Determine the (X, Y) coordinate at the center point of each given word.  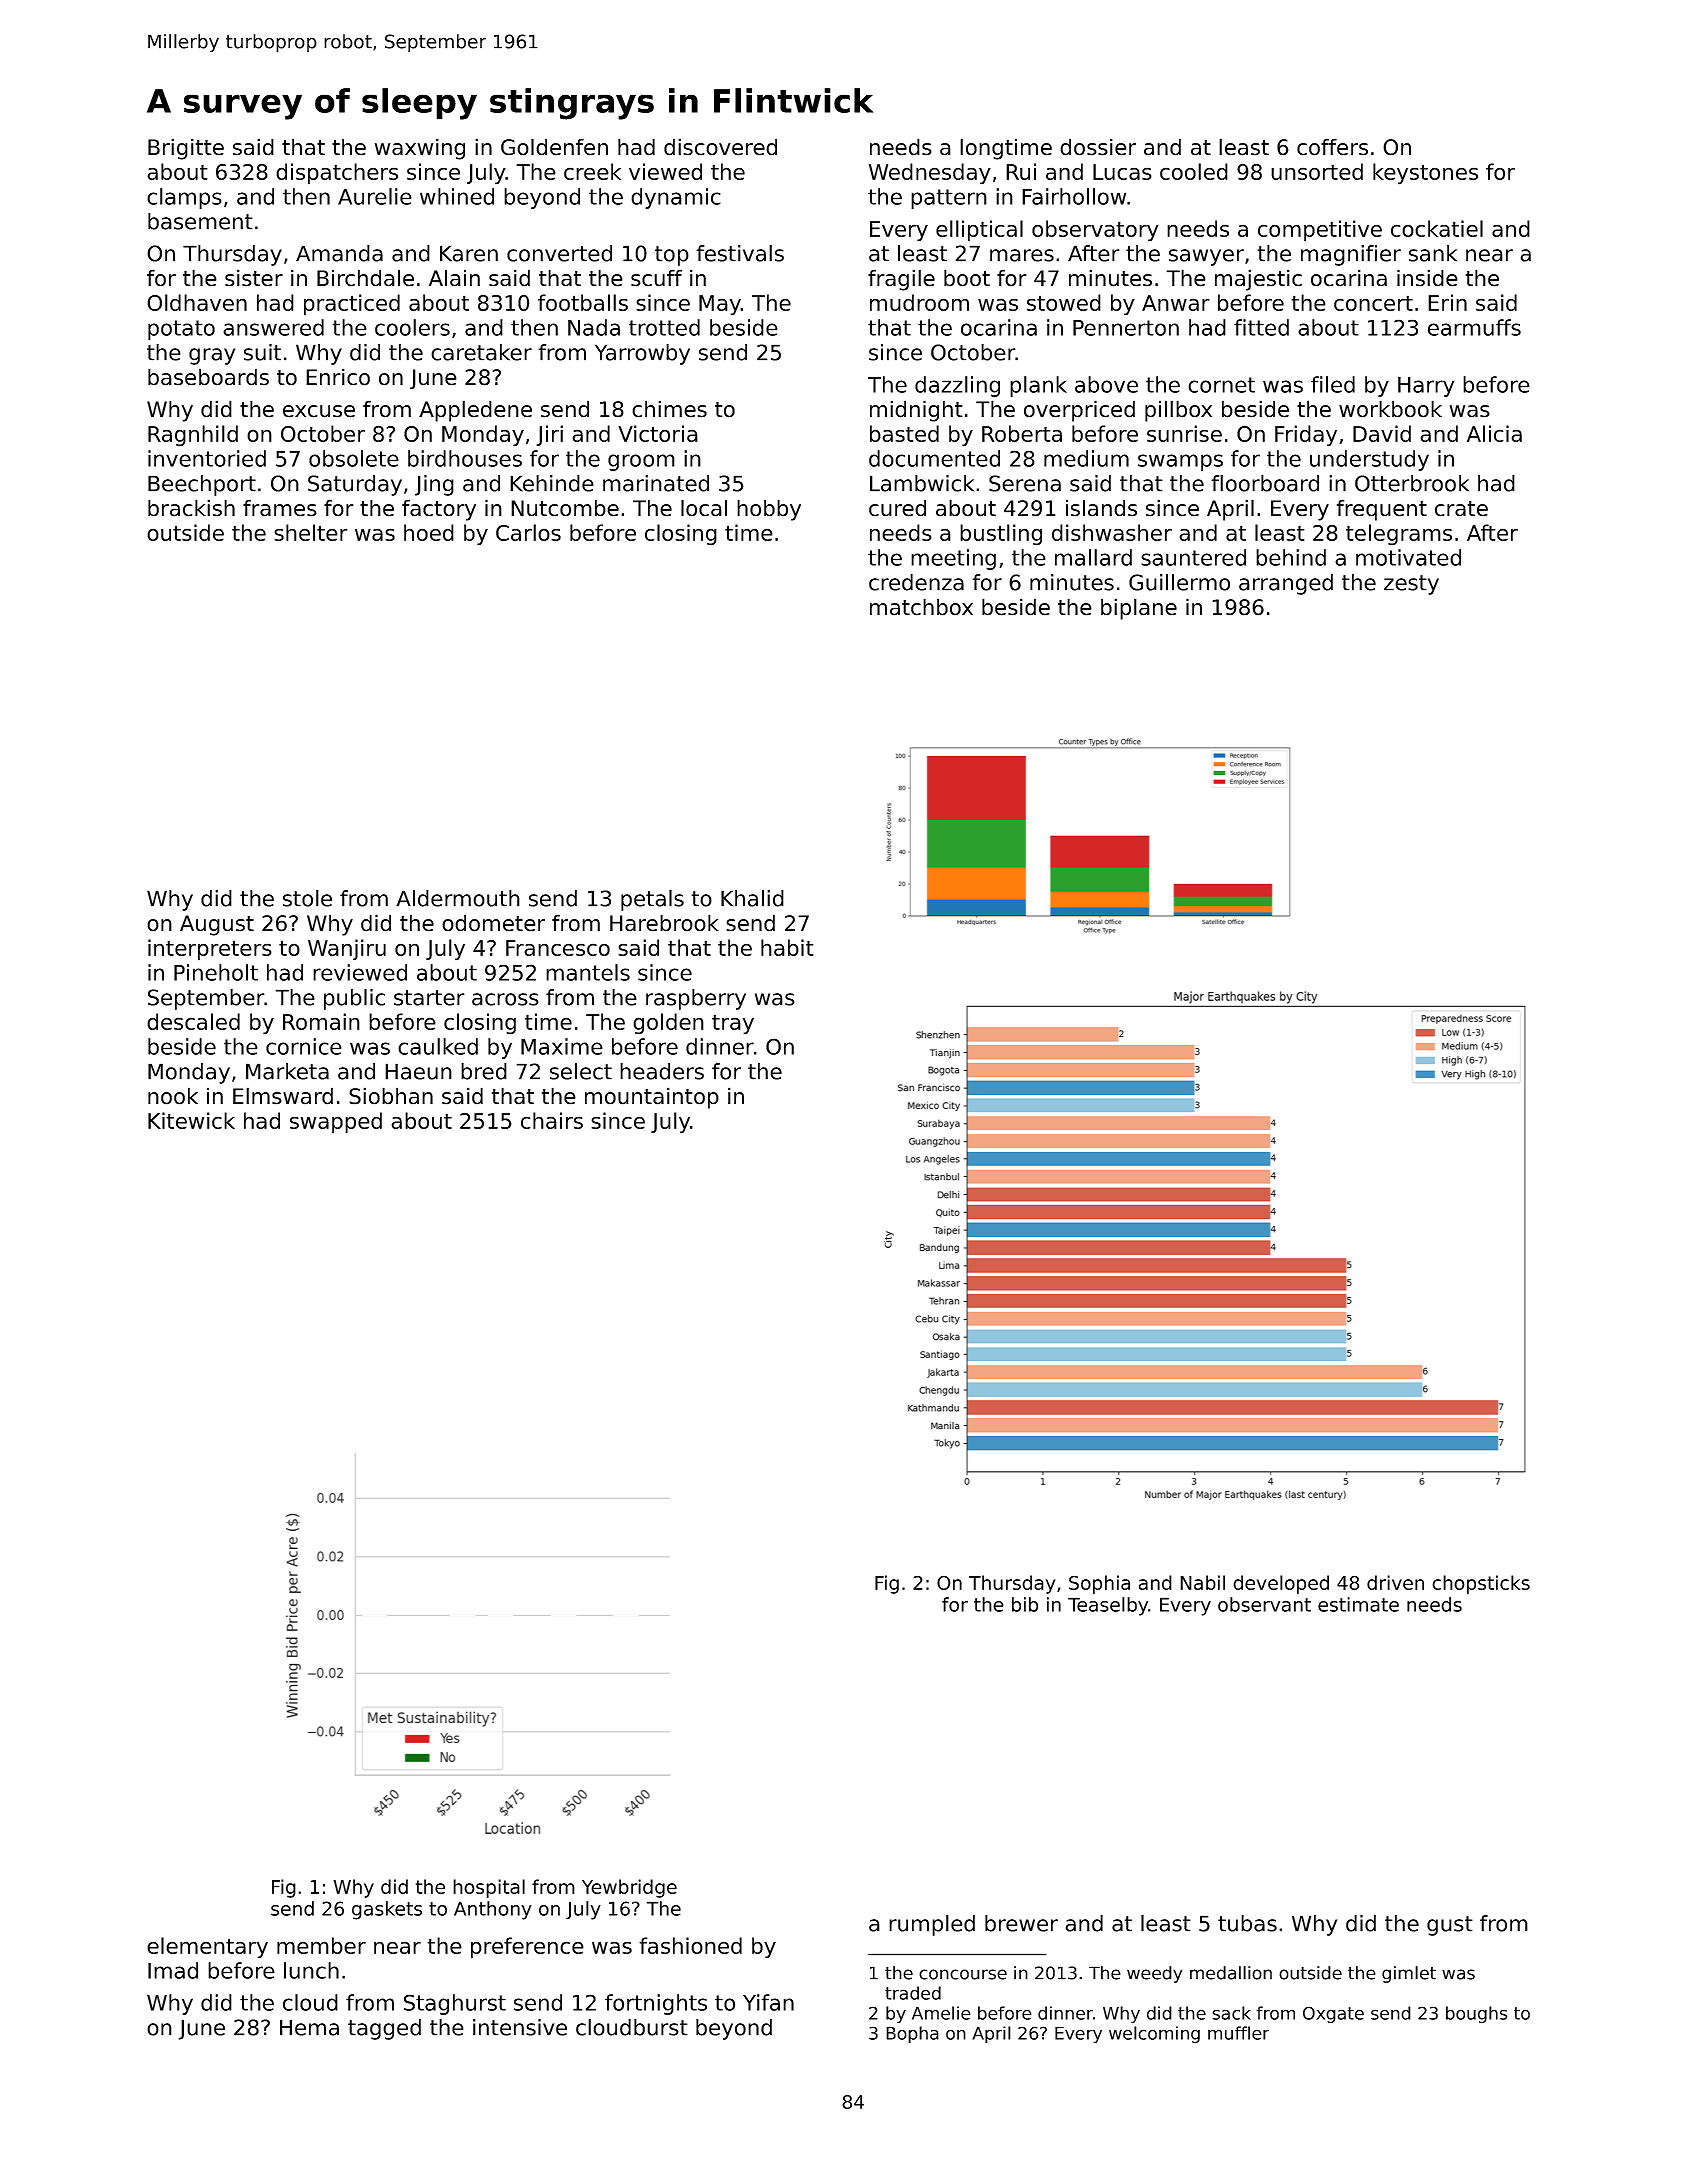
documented (934, 458)
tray (733, 1024)
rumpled (932, 1925)
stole (307, 898)
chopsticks (1481, 1584)
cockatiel (1437, 228)
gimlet (1409, 1974)
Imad (173, 1970)
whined (457, 196)
